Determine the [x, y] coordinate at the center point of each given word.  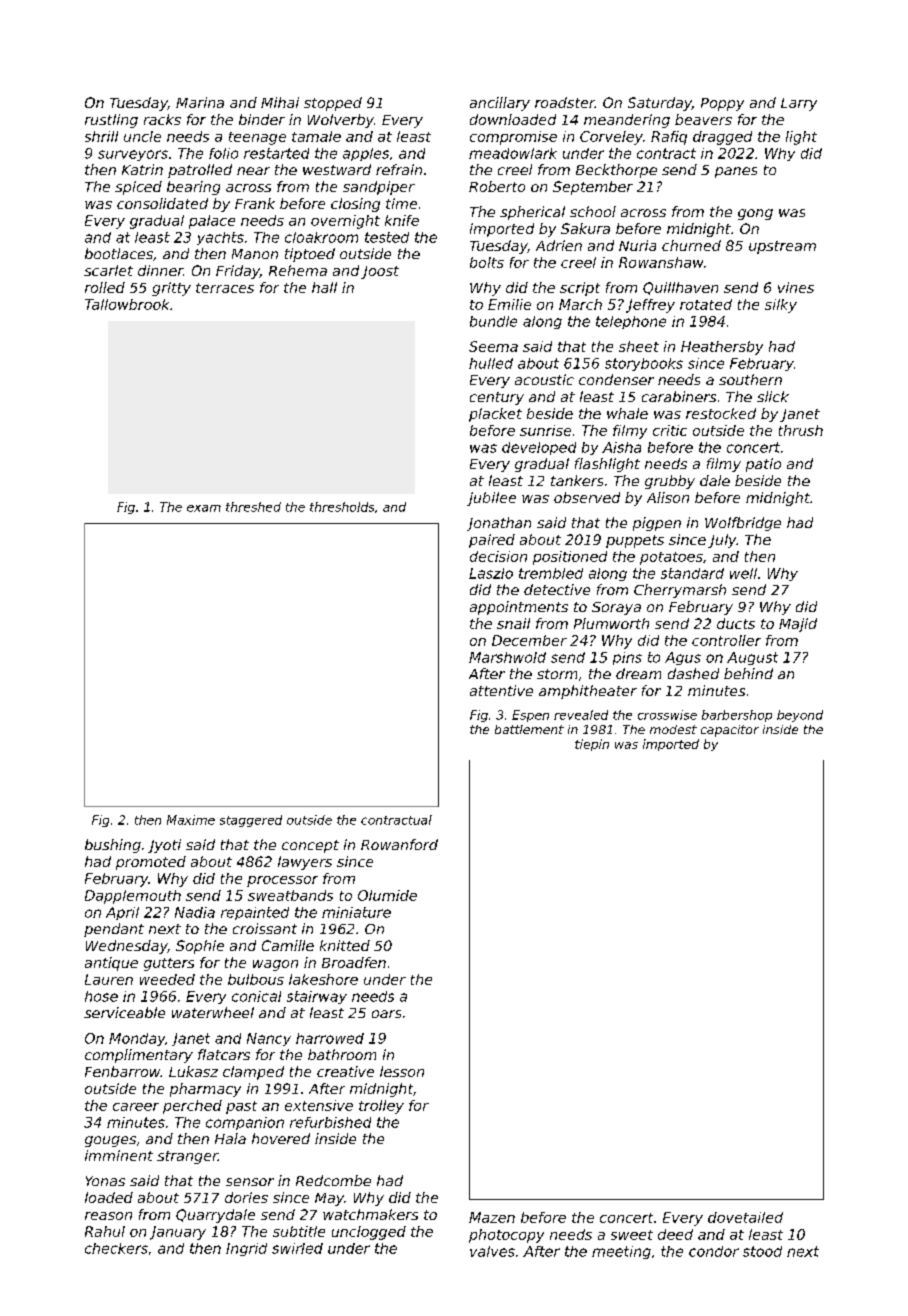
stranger [187, 1157]
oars [386, 1014]
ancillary [500, 104]
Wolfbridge [743, 524]
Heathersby [722, 348]
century [497, 398]
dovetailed [745, 1217]
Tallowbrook [127, 304]
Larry [799, 104]
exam [204, 508]
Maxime [191, 820]
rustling [111, 121]
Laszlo [491, 573]
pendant [114, 930]
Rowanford [399, 844]
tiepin [592, 745]
